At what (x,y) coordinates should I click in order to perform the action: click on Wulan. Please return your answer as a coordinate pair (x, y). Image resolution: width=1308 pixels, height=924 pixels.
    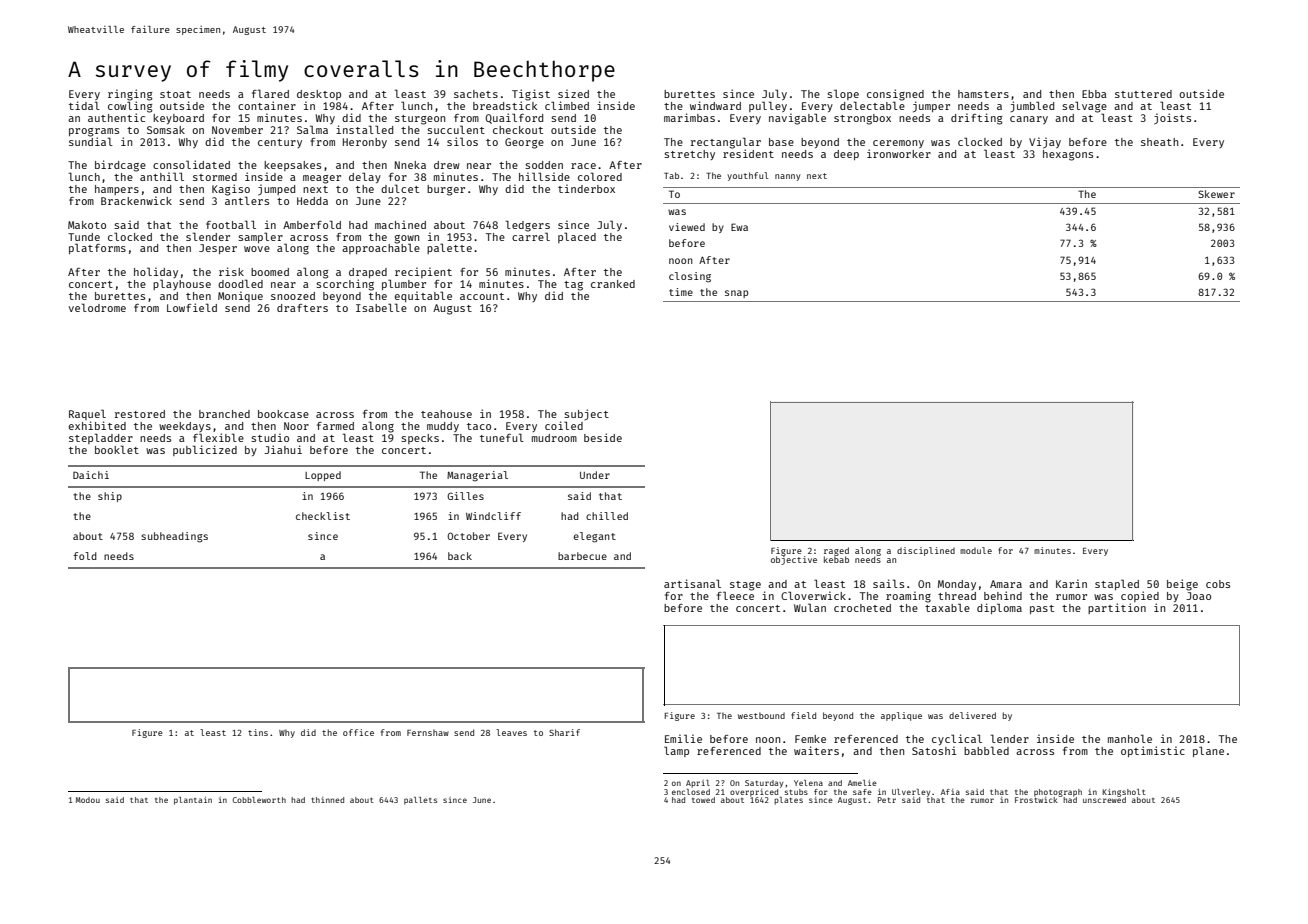
    Looking at the image, I should click on (810, 607).
